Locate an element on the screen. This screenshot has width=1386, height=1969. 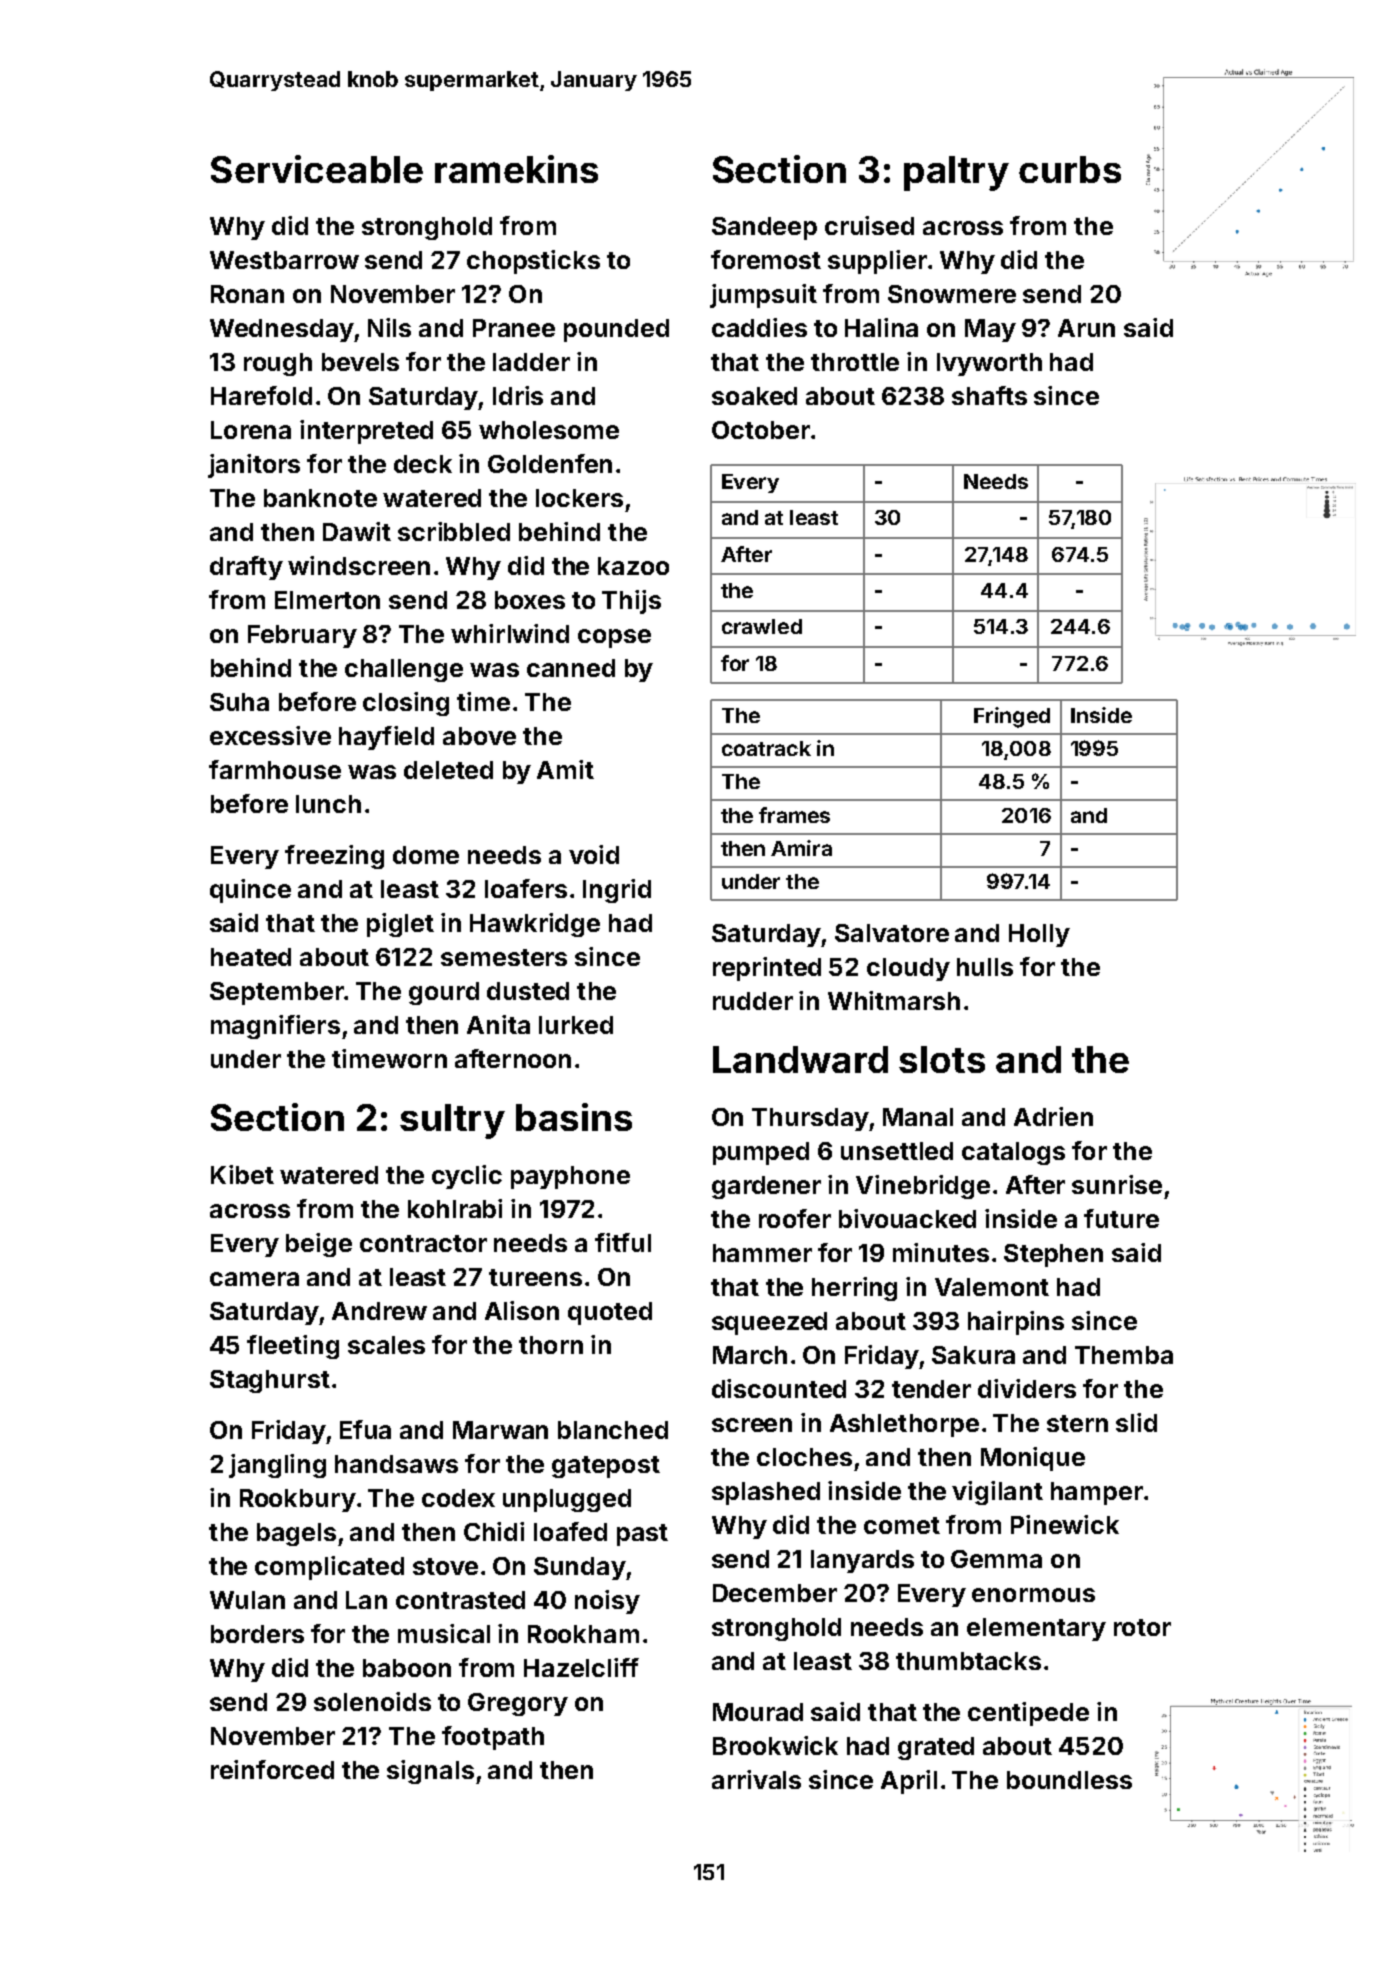
Gregory is located at coordinates (518, 1704).
